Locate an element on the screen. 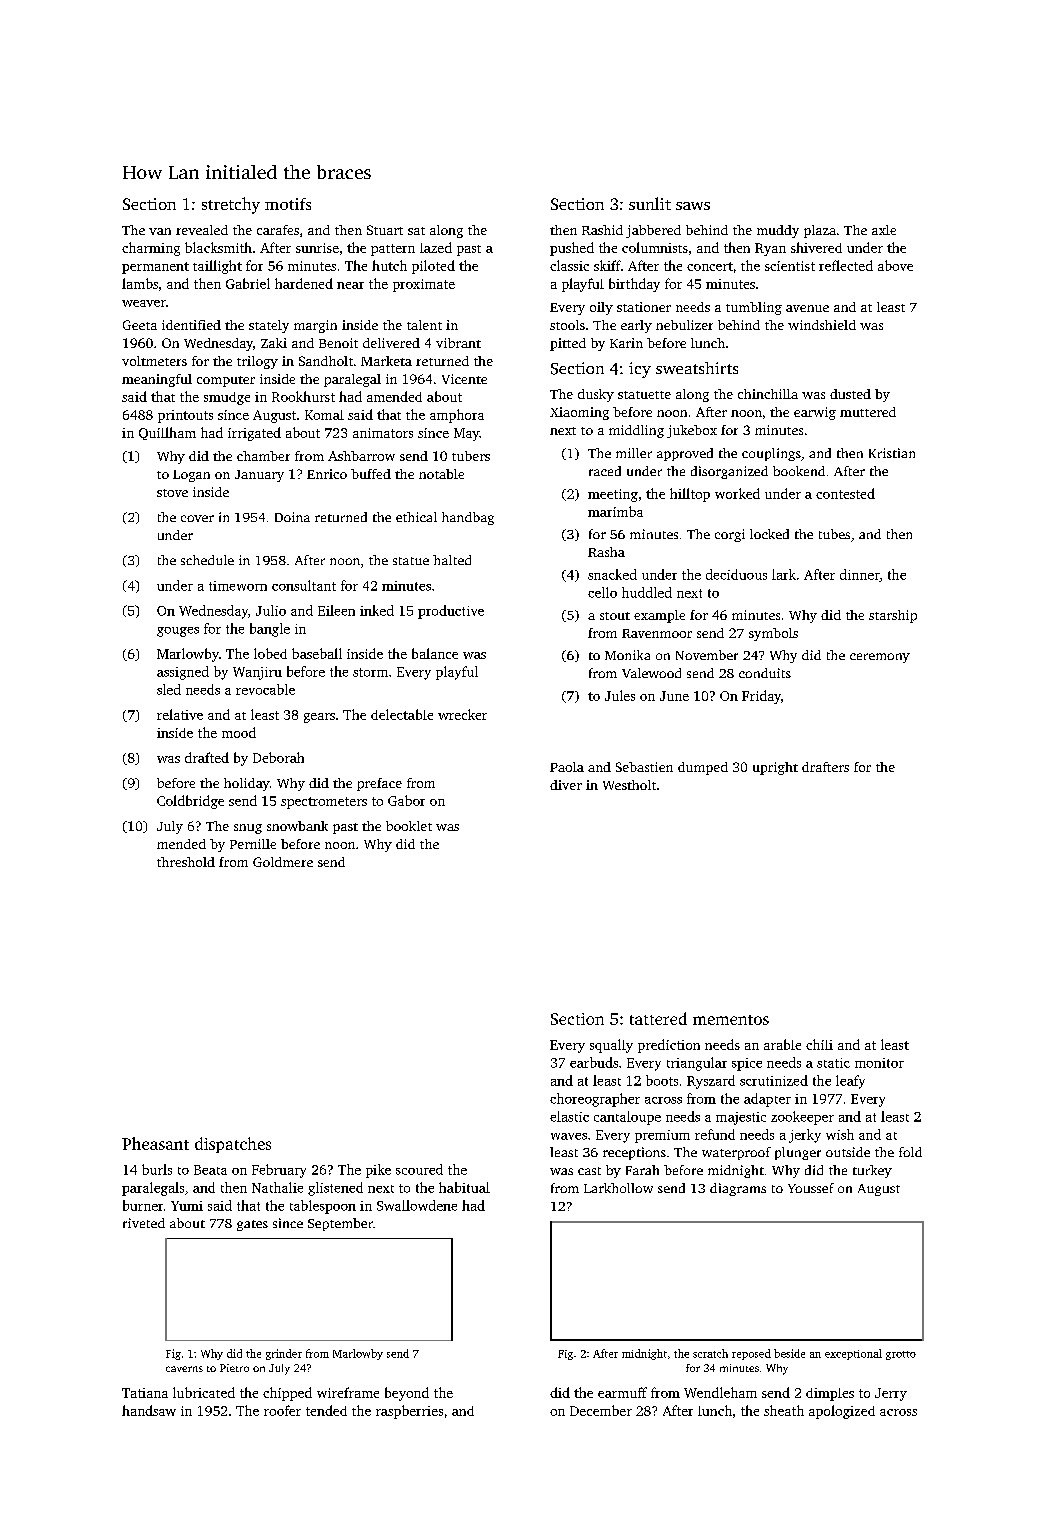 The image size is (1046, 1515). diver is located at coordinates (566, 785).
